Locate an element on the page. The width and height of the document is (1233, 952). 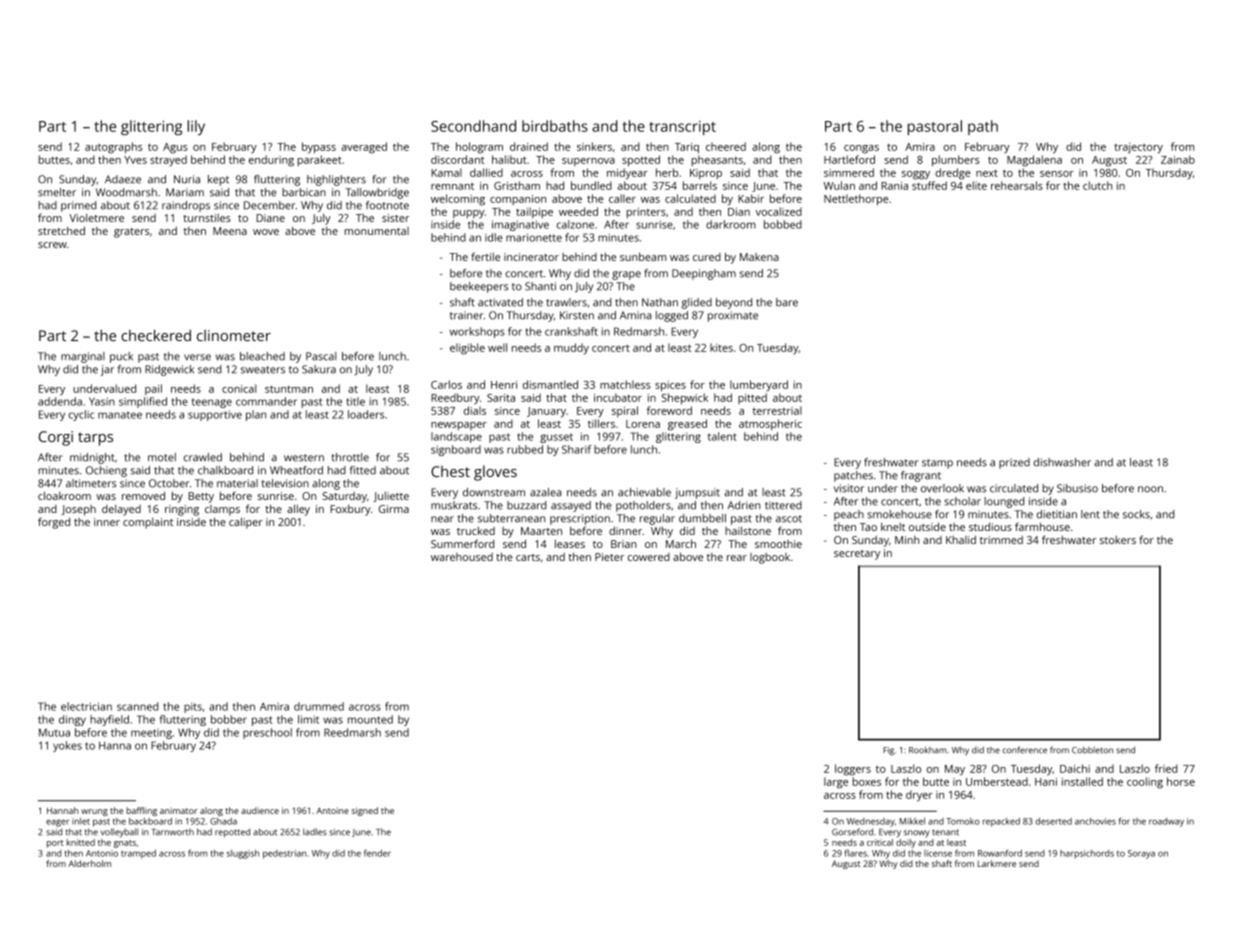
dishwasher is located at coordinates (1062, 462).
